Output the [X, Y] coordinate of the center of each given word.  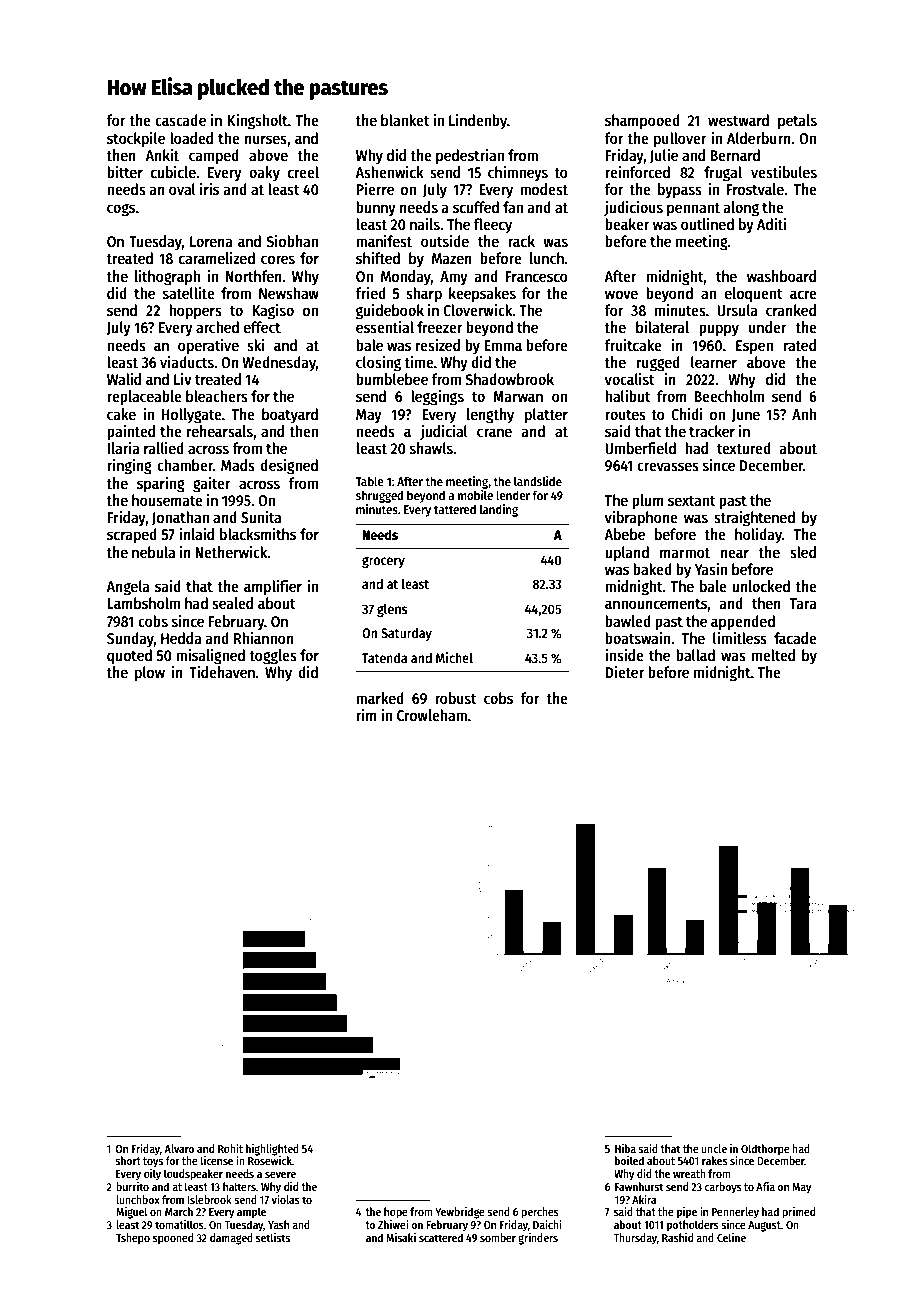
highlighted [272, 1150]
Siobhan [292, 241]
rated [800, 345]
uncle [714, 1148]
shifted [378, 257]
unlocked [761, 586]
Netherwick [231, 552]
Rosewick [270, 1160]
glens [392, 610]
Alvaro [179, 1148]
